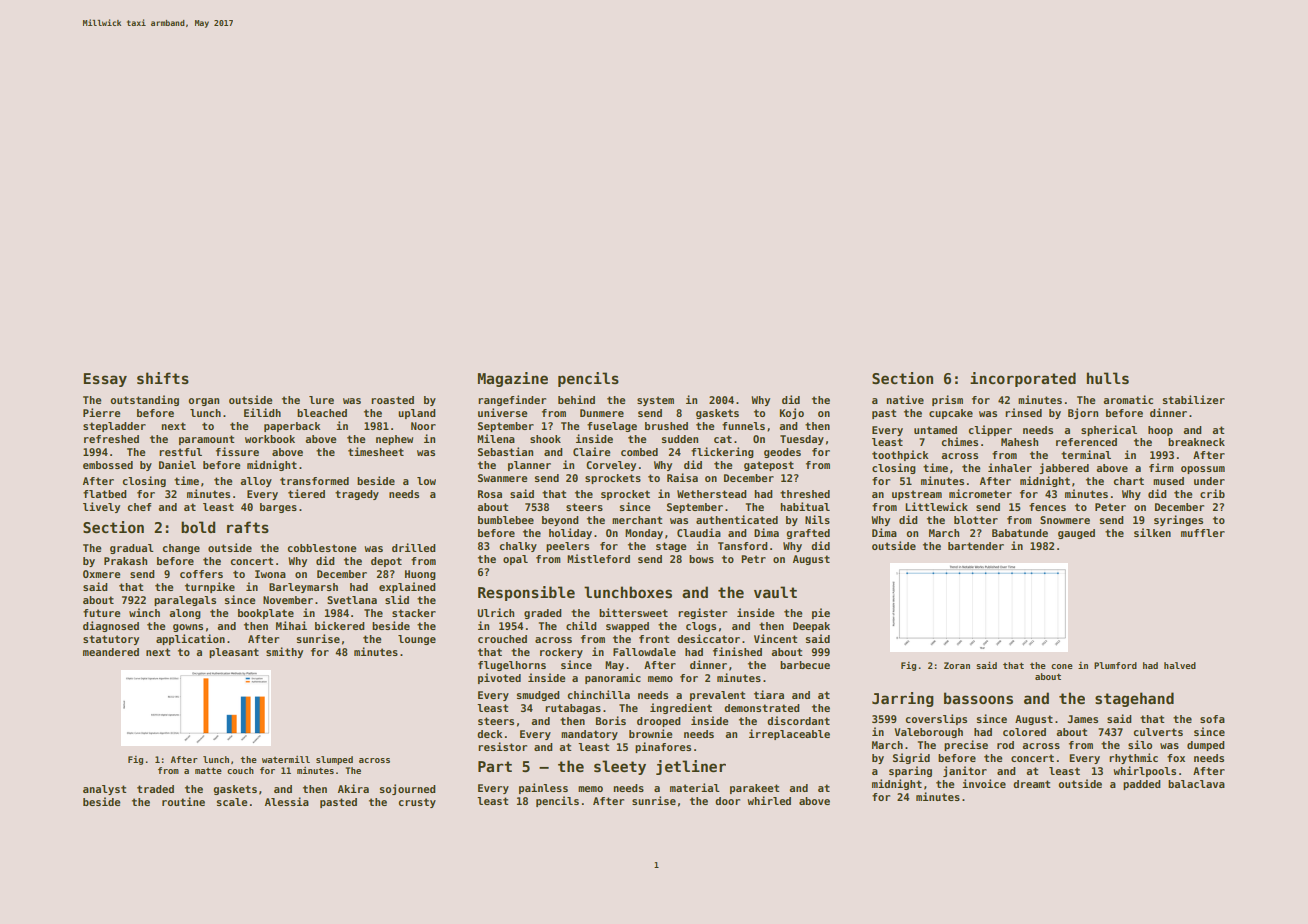 This image has height=924, width=1308. What do you see at coordinates (111, 652) in the image?
I see `meandered` at bounding box center [111, 652].
